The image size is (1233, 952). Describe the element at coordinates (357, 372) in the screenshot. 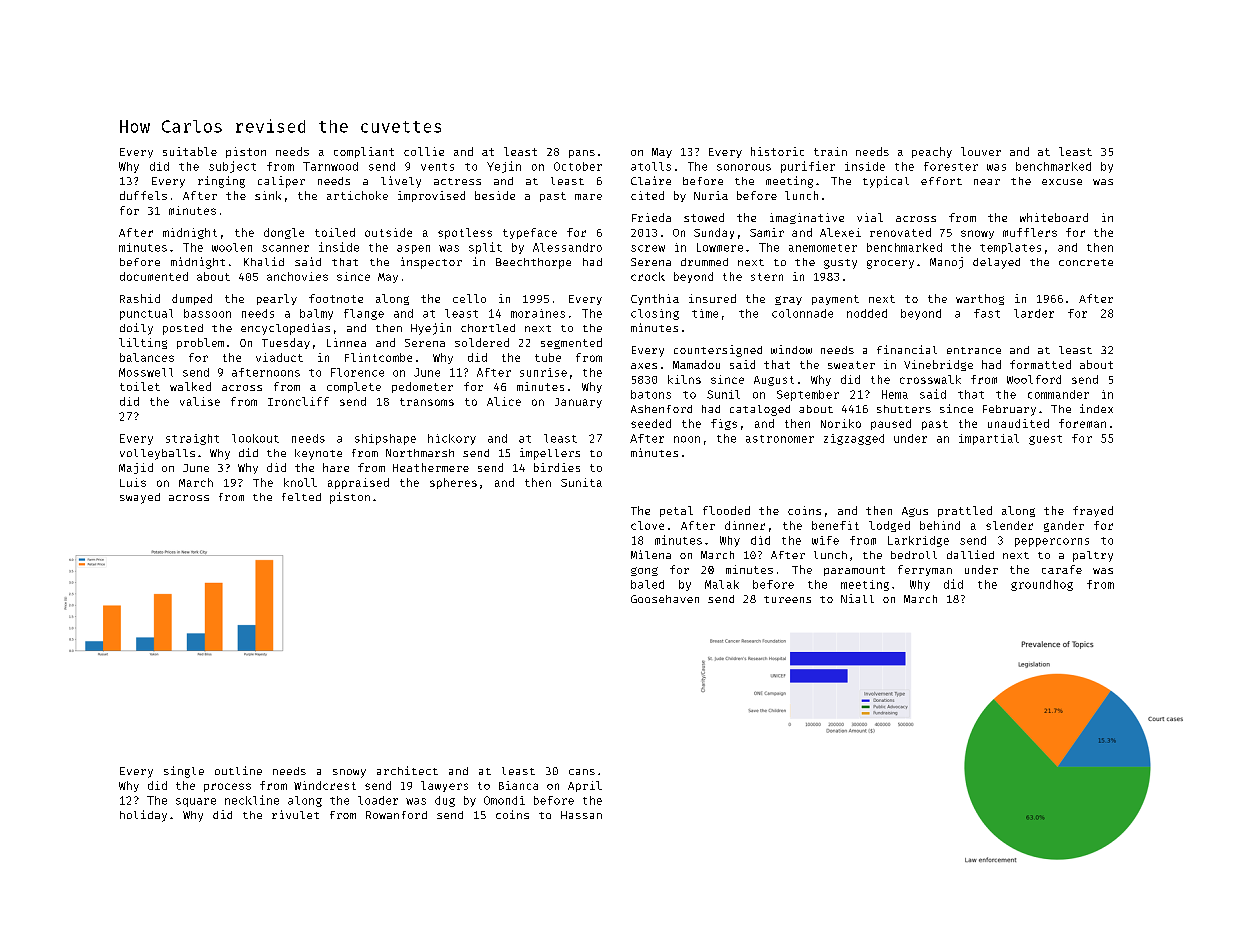

I see `Florence` at that location.
